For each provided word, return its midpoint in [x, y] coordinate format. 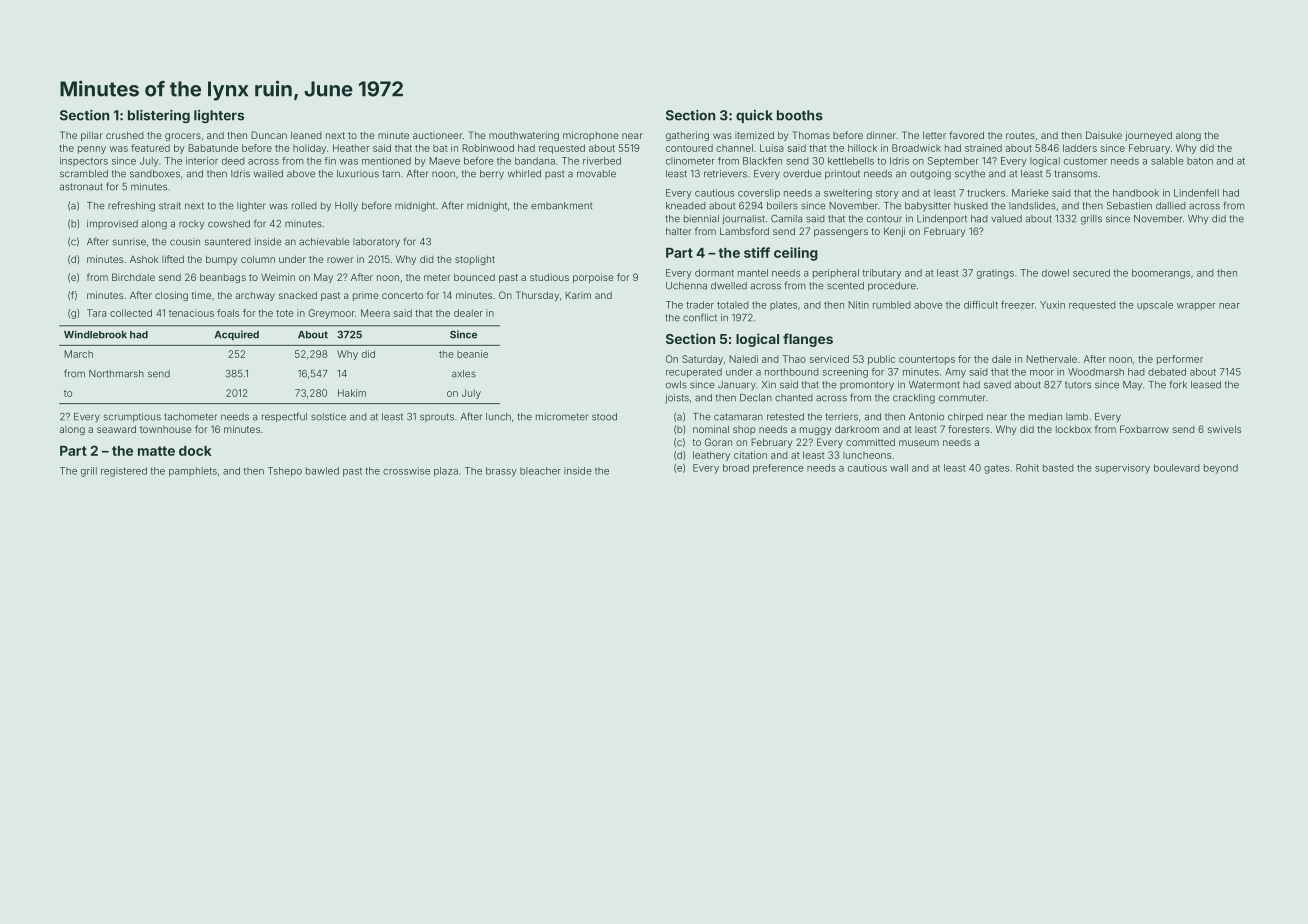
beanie [472, 354]
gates [996, 469]
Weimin [278, 277]
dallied [1171, 206]
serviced [829, 359]
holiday [309, 149]
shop [744, 430]
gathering [687, 136]
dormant [714, 273]
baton [1200, 161]
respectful [284, 417]
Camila [786, 219]
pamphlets [193, 472]
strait [170, 206]
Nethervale [1051, 359]
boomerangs [1161, 274]
